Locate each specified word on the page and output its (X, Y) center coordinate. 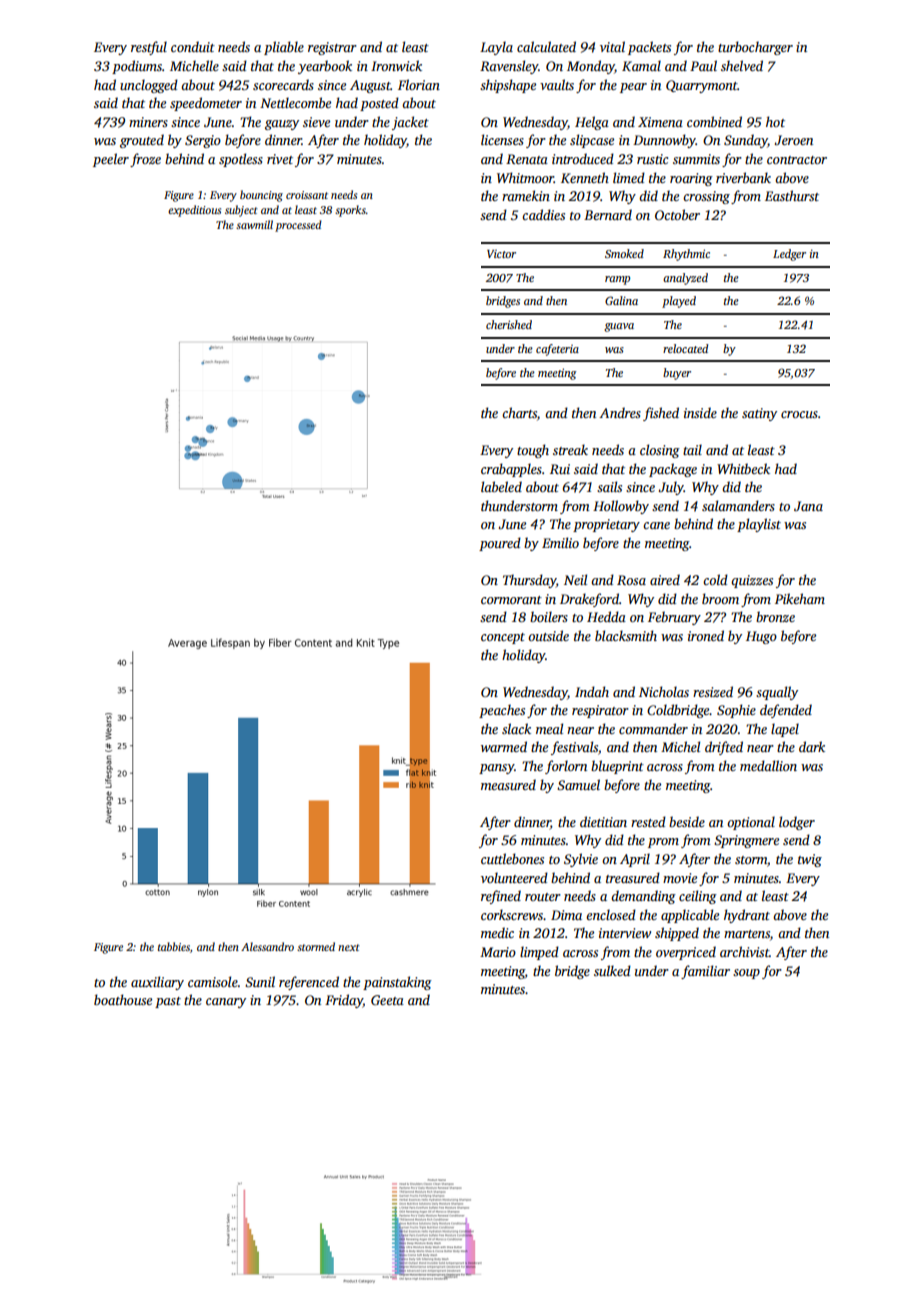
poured (500, 544)
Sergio (203, 141)
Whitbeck (743, 468)
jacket (410, 123)
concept (503, 638)
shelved (742, 65)
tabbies (174, 946)
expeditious (194, 211)
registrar (332, 48)
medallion (768, 765)
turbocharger (755, 48)
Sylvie (581, 860)
